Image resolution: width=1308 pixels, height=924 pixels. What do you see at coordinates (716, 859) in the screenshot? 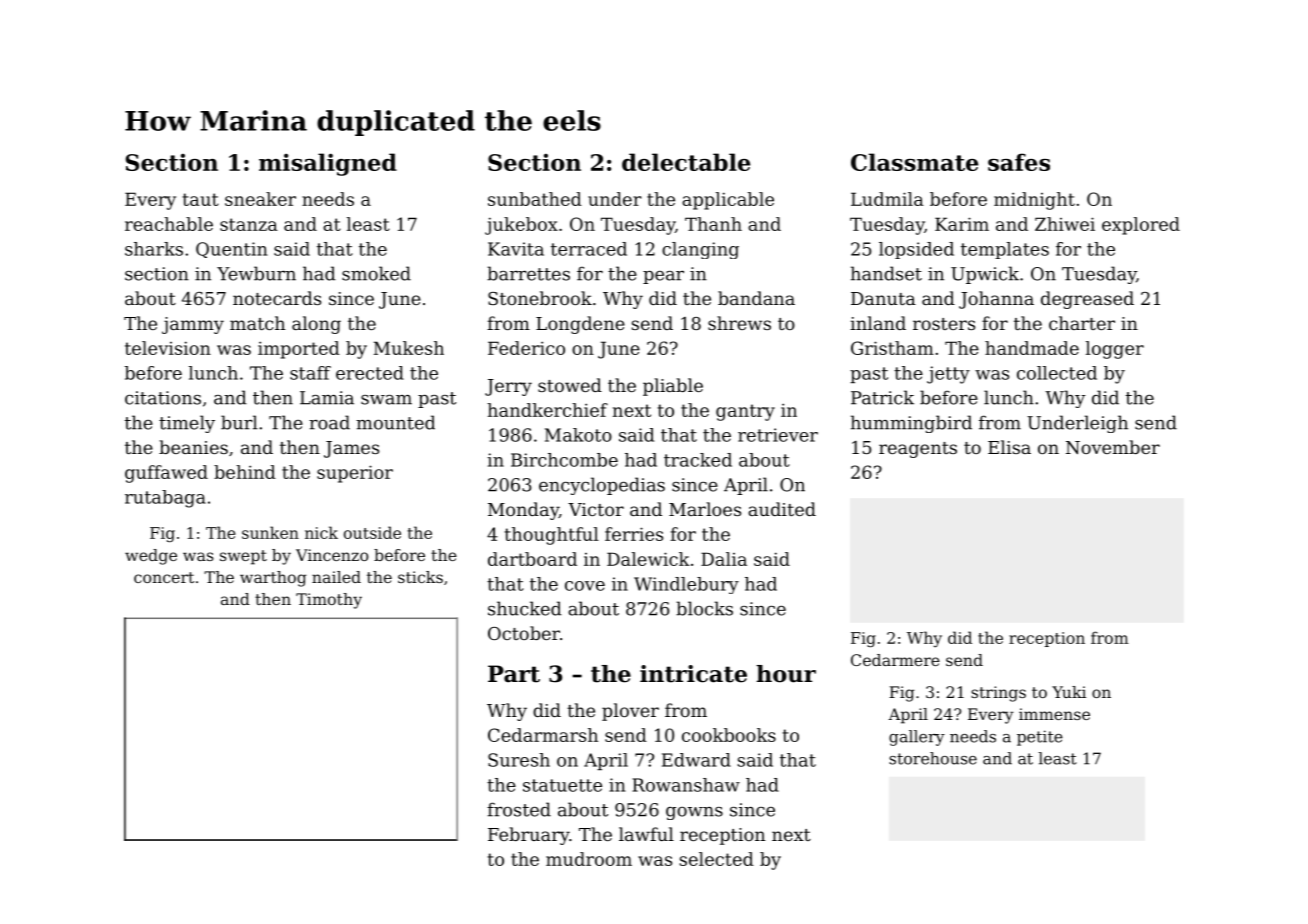
I see `selected` at bounding box center [716, 859].
